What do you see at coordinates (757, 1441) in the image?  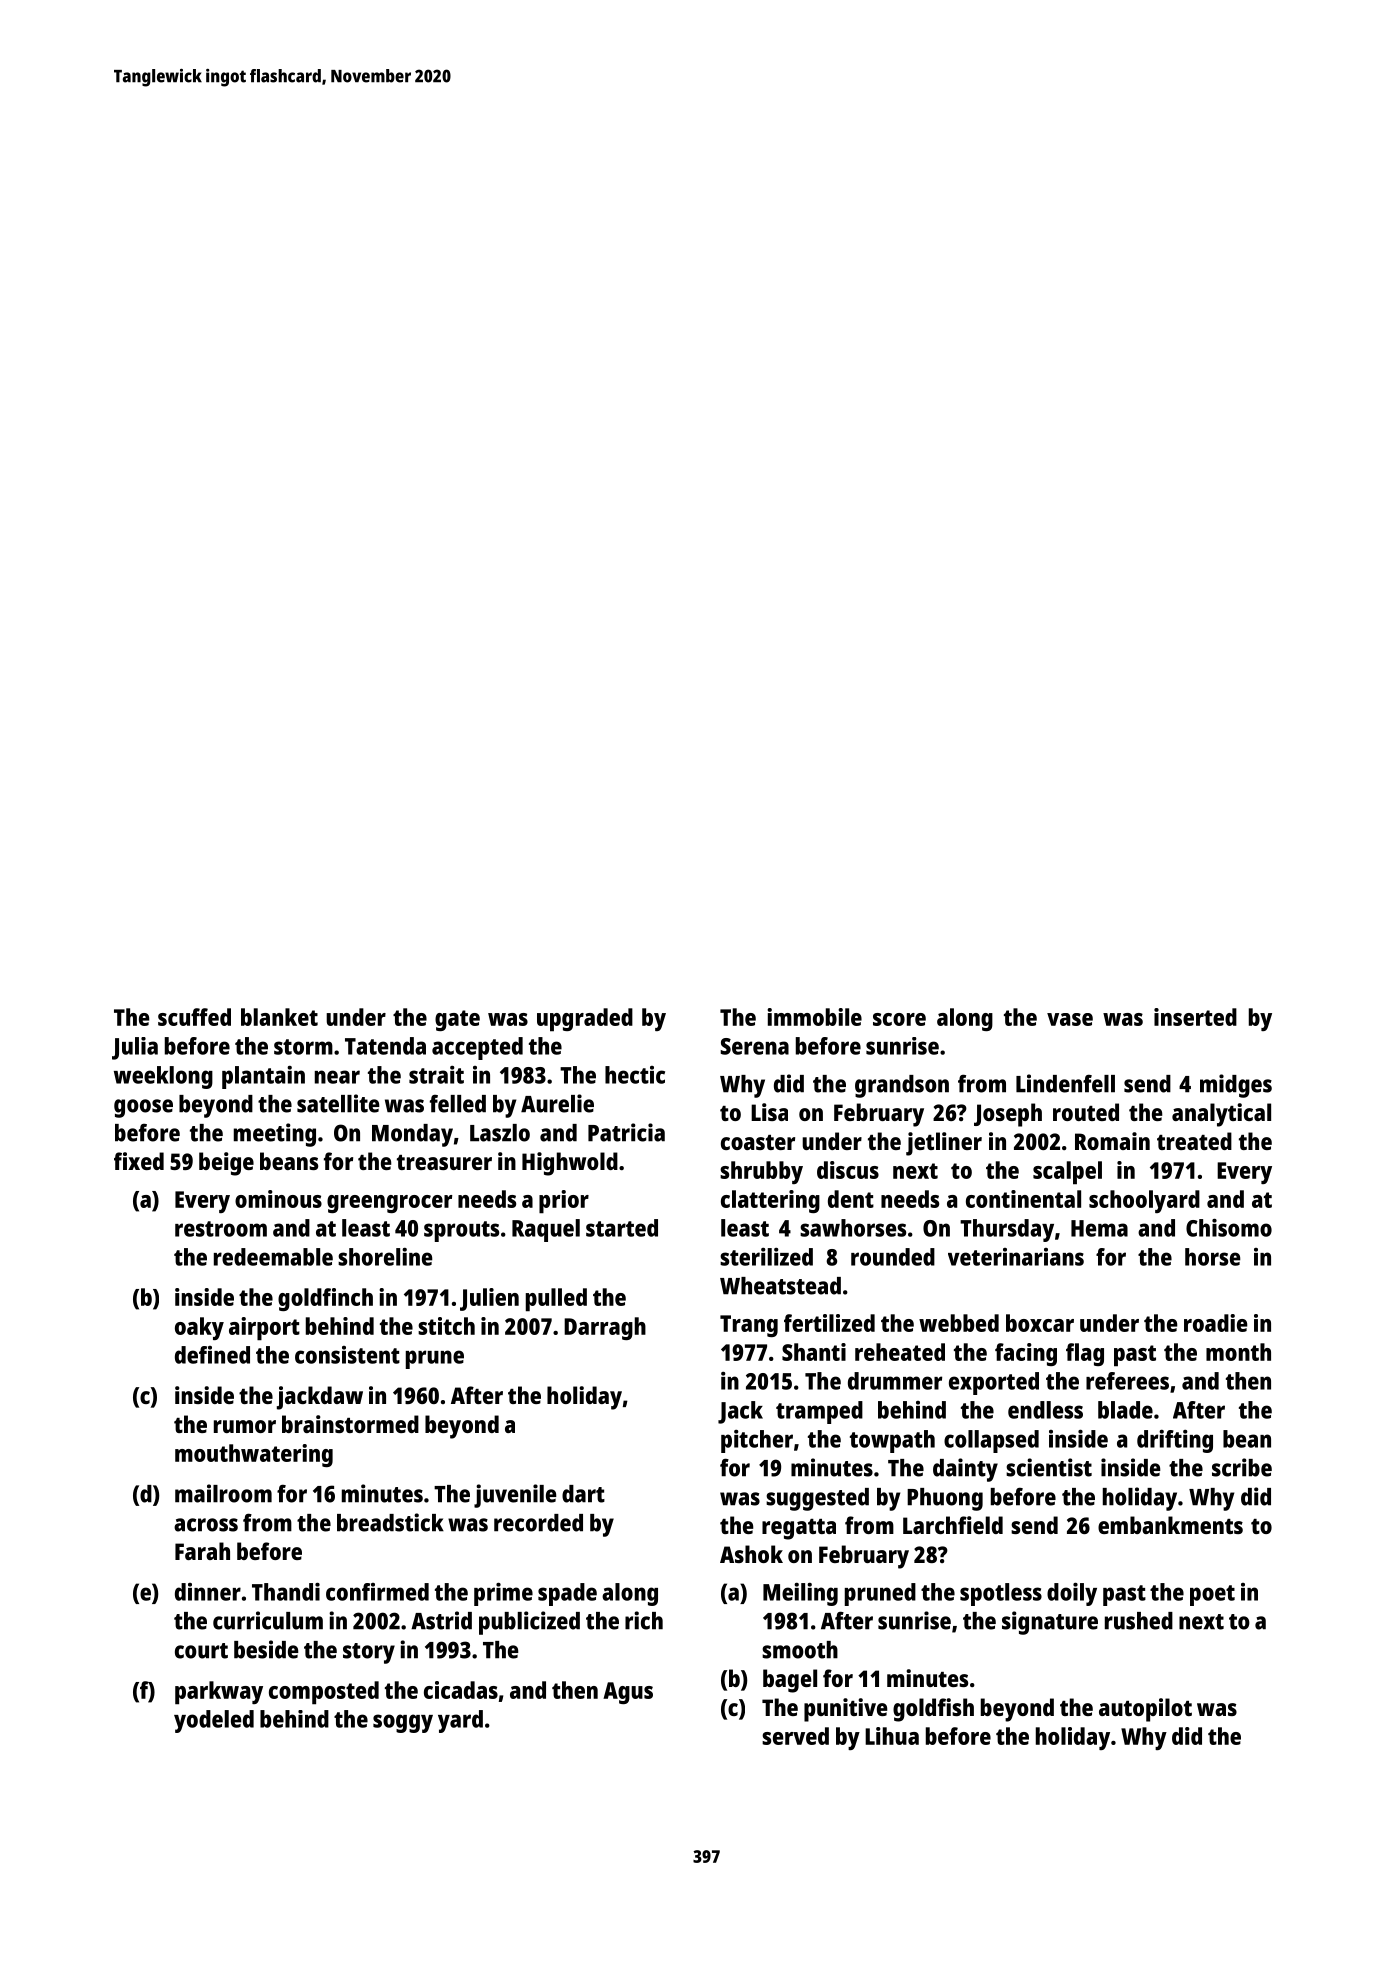 I see `pitcher` at bounding box center [757, 1441].
